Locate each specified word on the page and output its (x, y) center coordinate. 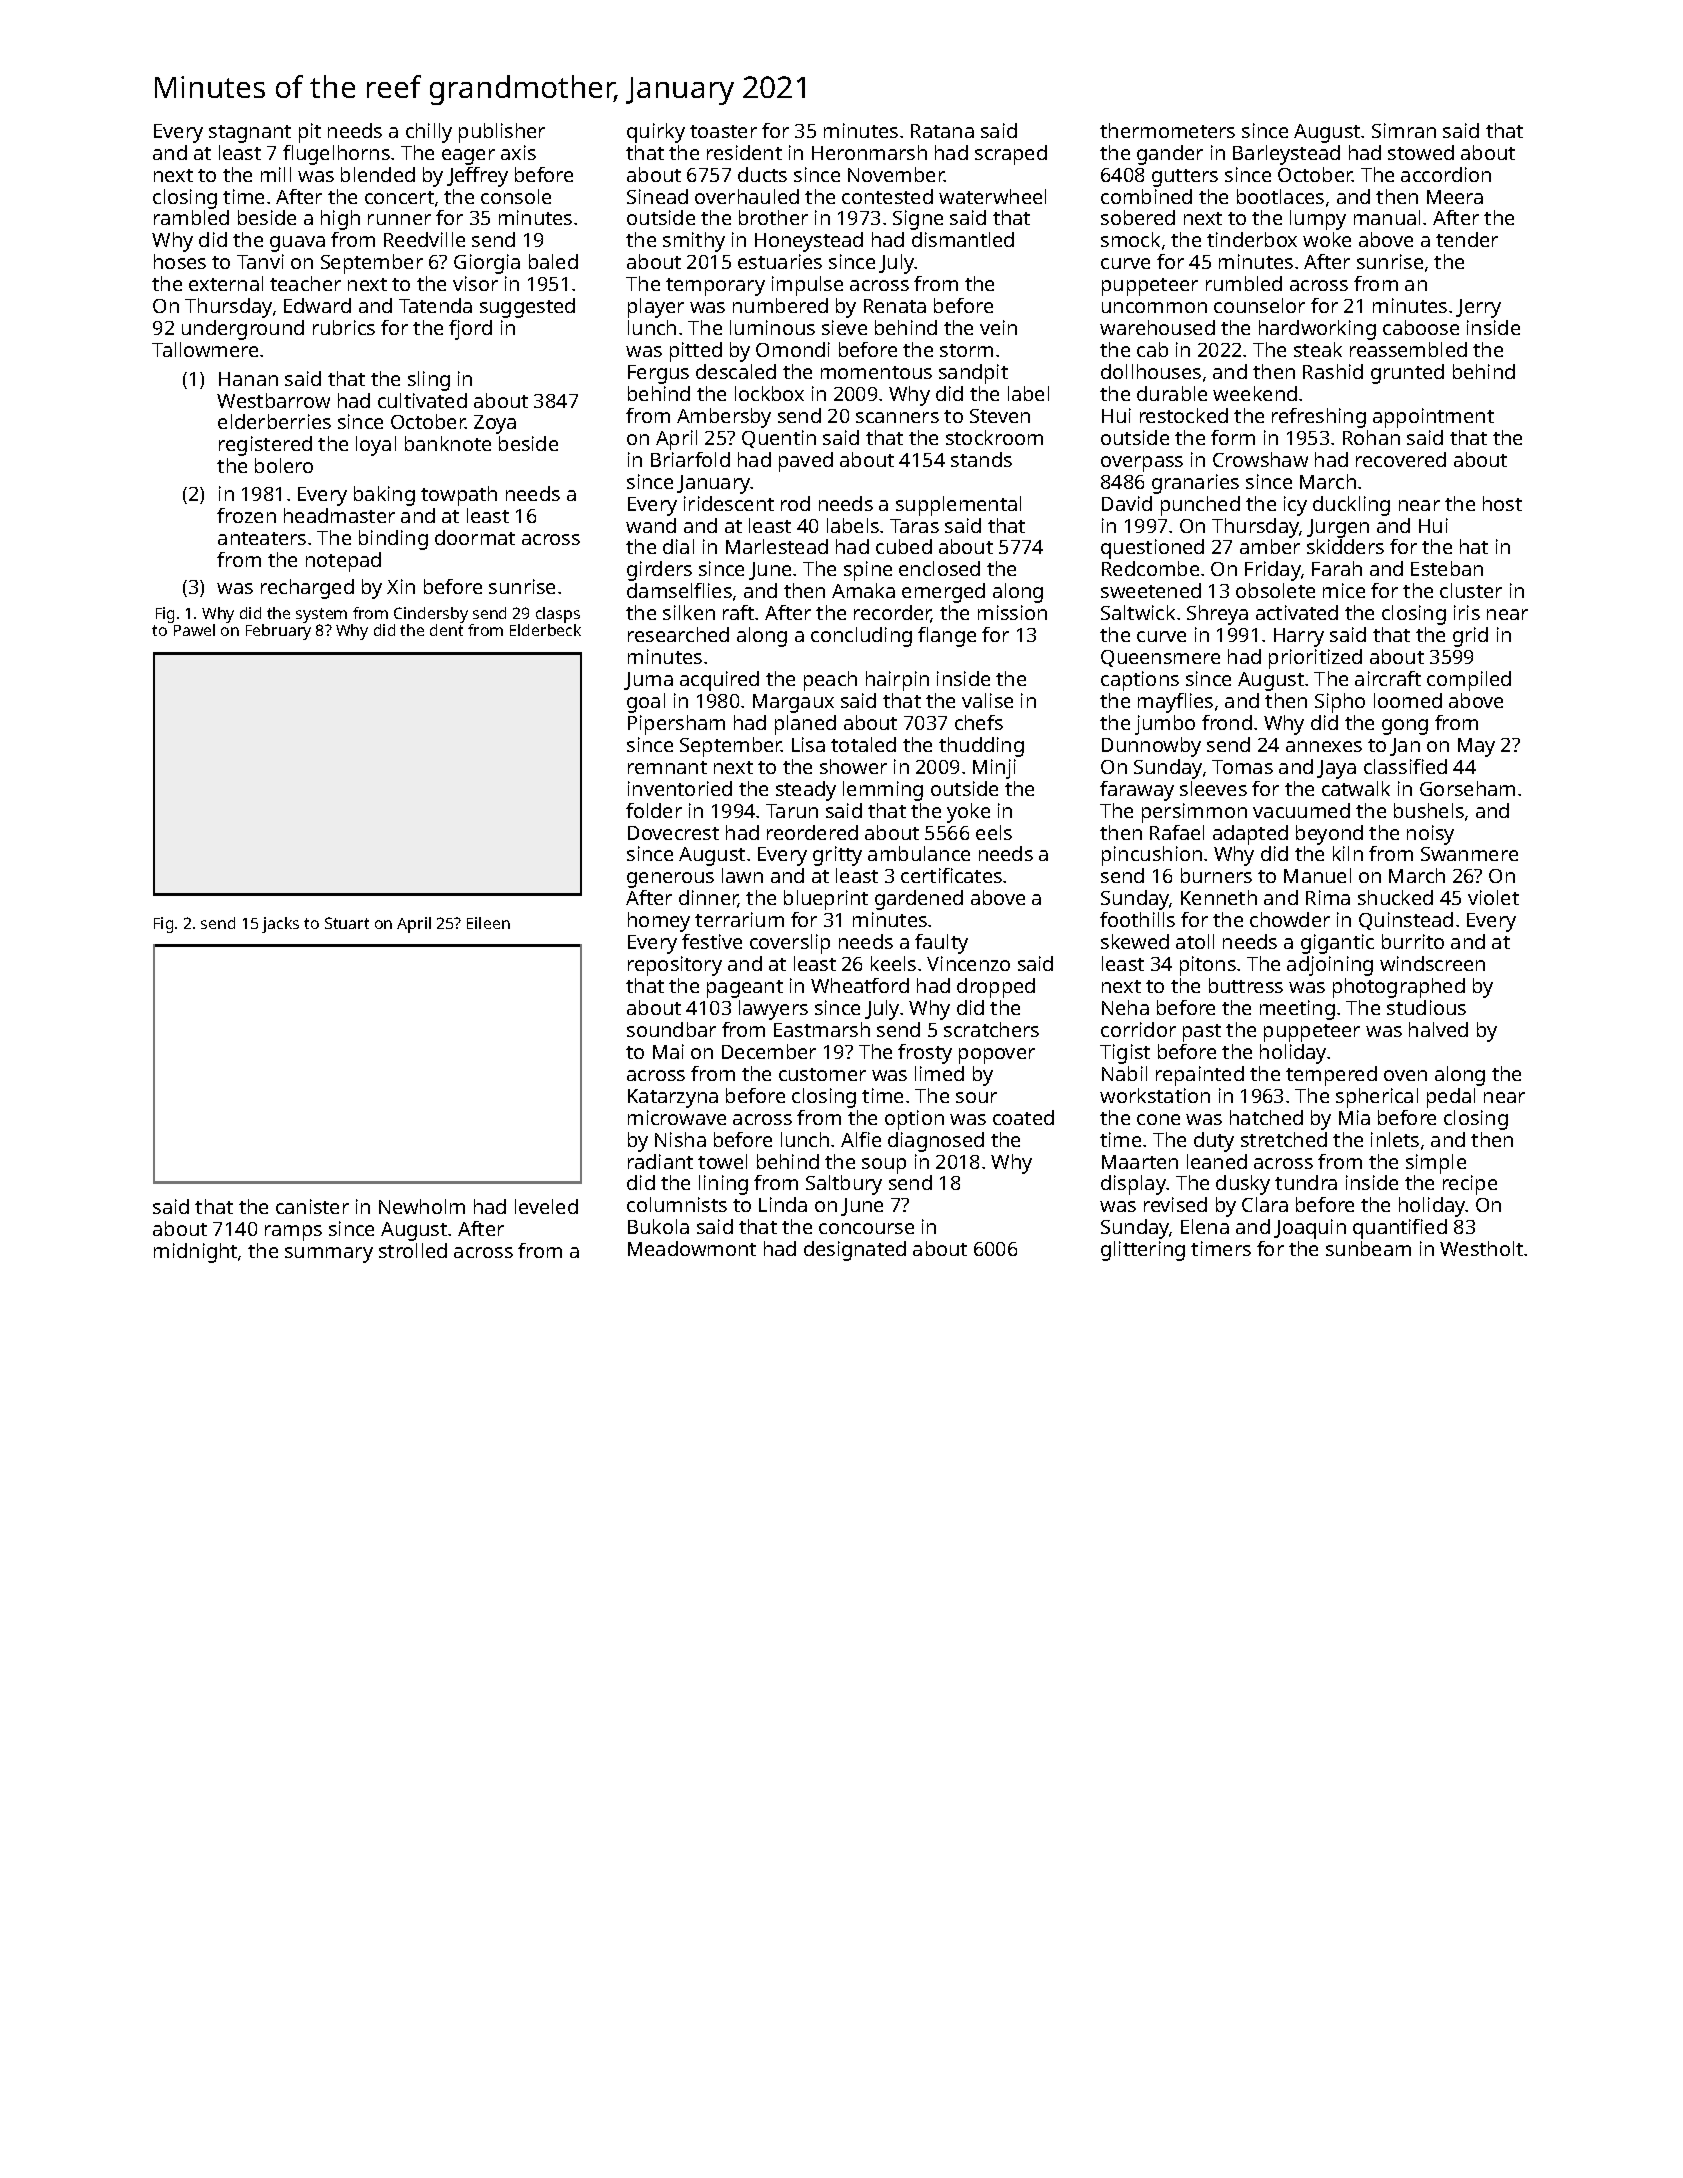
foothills (1137, 919)
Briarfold (690, 459)
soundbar (671, 1029)
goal (646, 703)
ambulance (919, 853)
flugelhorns (336, 155)
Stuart (347, 923)
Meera (1455, 197)
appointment (1433, 418)
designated (855, 1251)
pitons (1208, 966)
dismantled (963, 239)
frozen (246, 515)
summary (329, 1255)
